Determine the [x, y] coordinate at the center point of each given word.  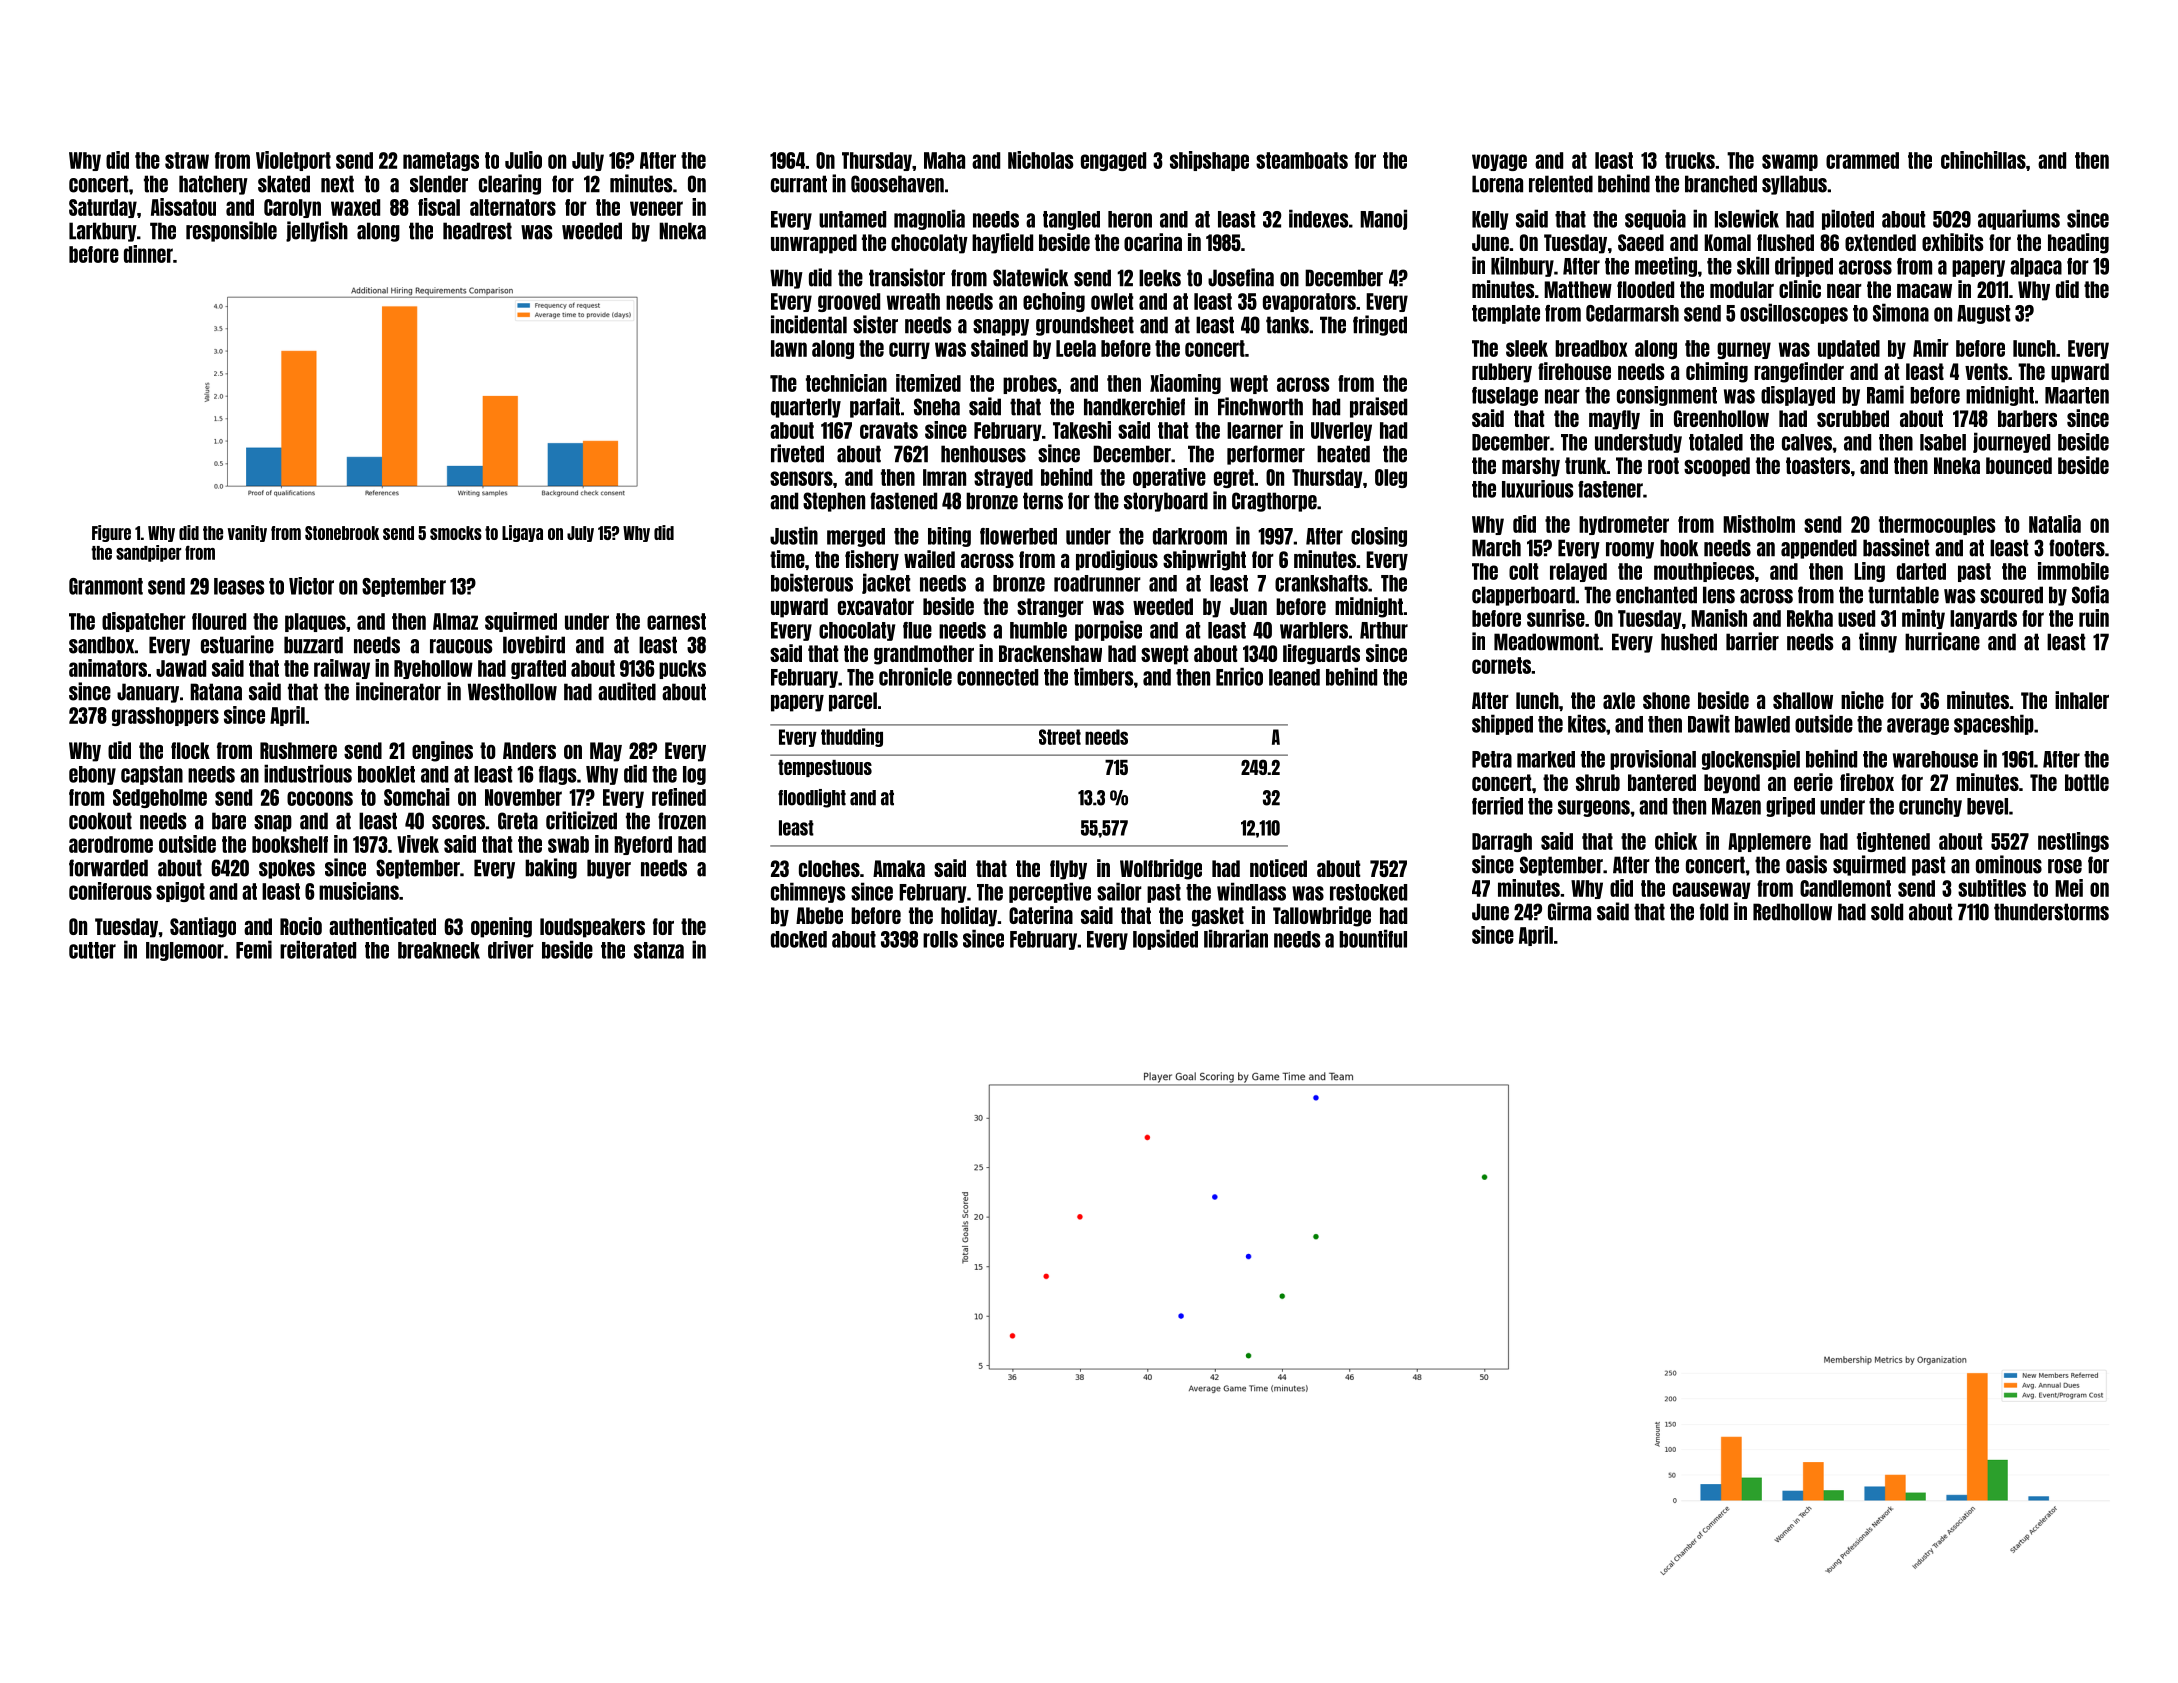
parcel [853, 702]
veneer [656, 208]
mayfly [1614, 420]
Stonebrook [342, 533]
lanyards [1983, 619]
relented [1561, 184]
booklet [386, 774]
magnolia [929, 219]
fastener [1610, 489]
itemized [928, 383]
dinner [148, 254]
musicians [359, 891]
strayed [1003, 478]
